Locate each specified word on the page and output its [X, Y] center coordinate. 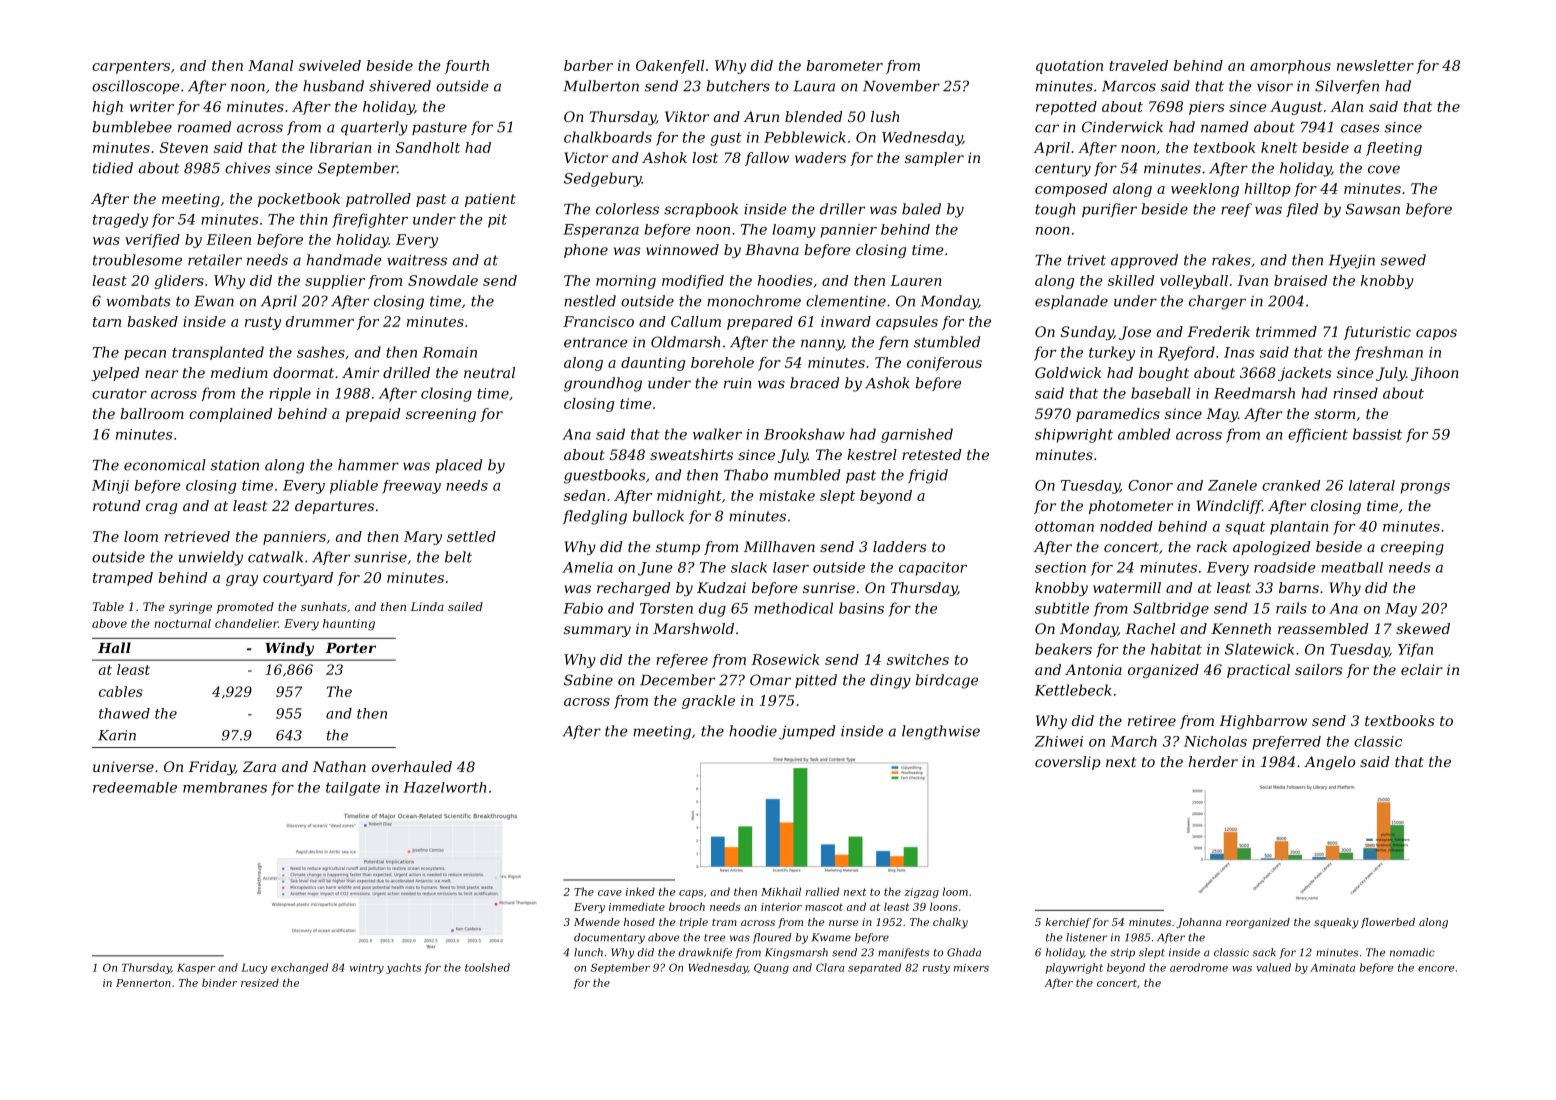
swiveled [330, 65]
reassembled [1323, 628]
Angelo [1329, 763]
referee [682, 661]
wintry [367, 969]
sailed [465, 606]
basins [861, 608]
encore [1436, 969]
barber [588, 65]
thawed [124, 713]
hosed [639, 922]
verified [152, 241]
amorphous [1290, 67]
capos [1436, 334]
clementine [846, 301]
